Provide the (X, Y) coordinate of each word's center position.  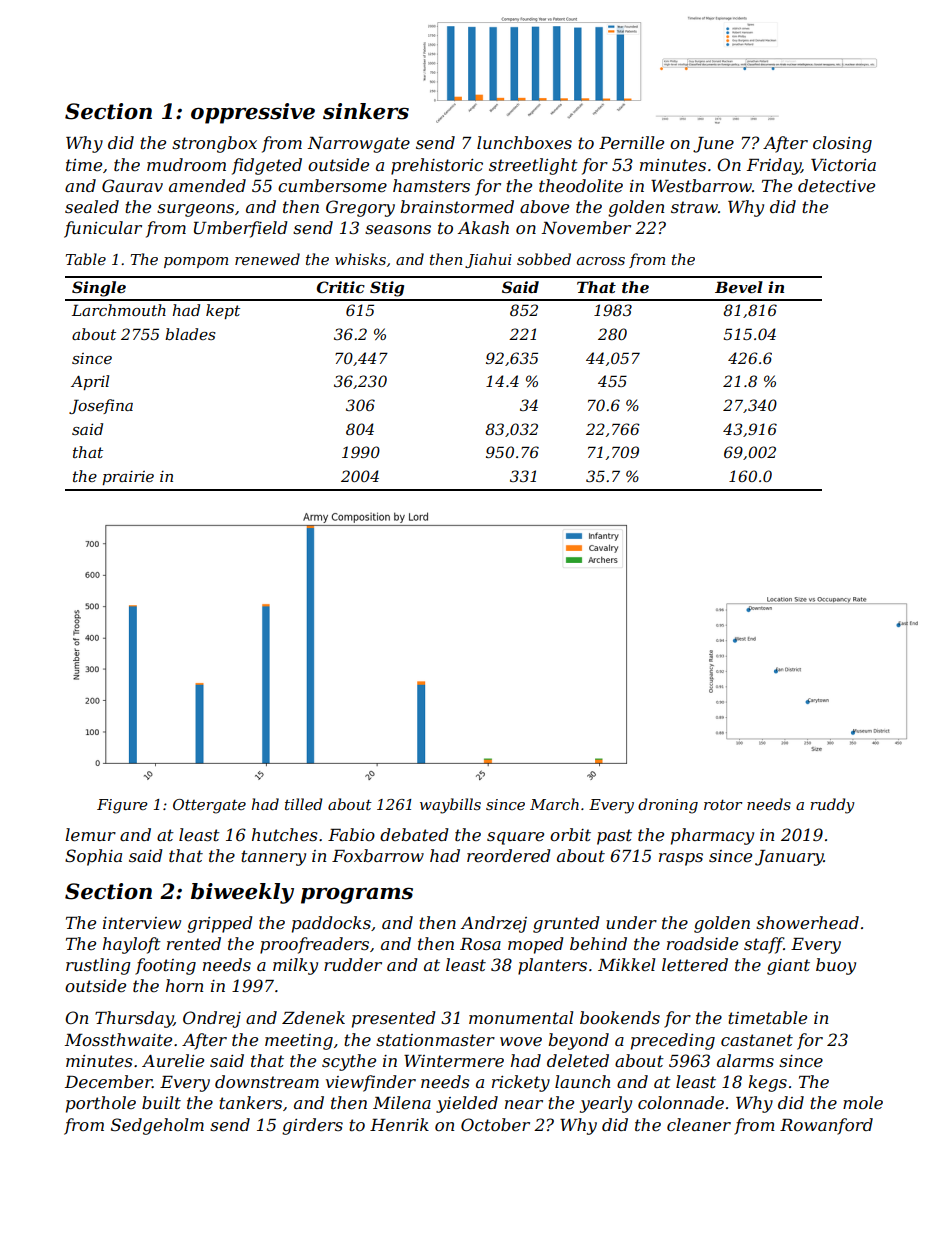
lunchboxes (524, 142)
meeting (299, 1042)
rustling (98, 966)
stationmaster (435, 1040)
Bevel (739, 287)
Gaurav (132, 185)
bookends (620, 1017)
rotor (723, 804)
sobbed (544, 259)
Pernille (631, 142)
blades (190, 334)
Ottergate (209, 806)
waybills (450, 806)
